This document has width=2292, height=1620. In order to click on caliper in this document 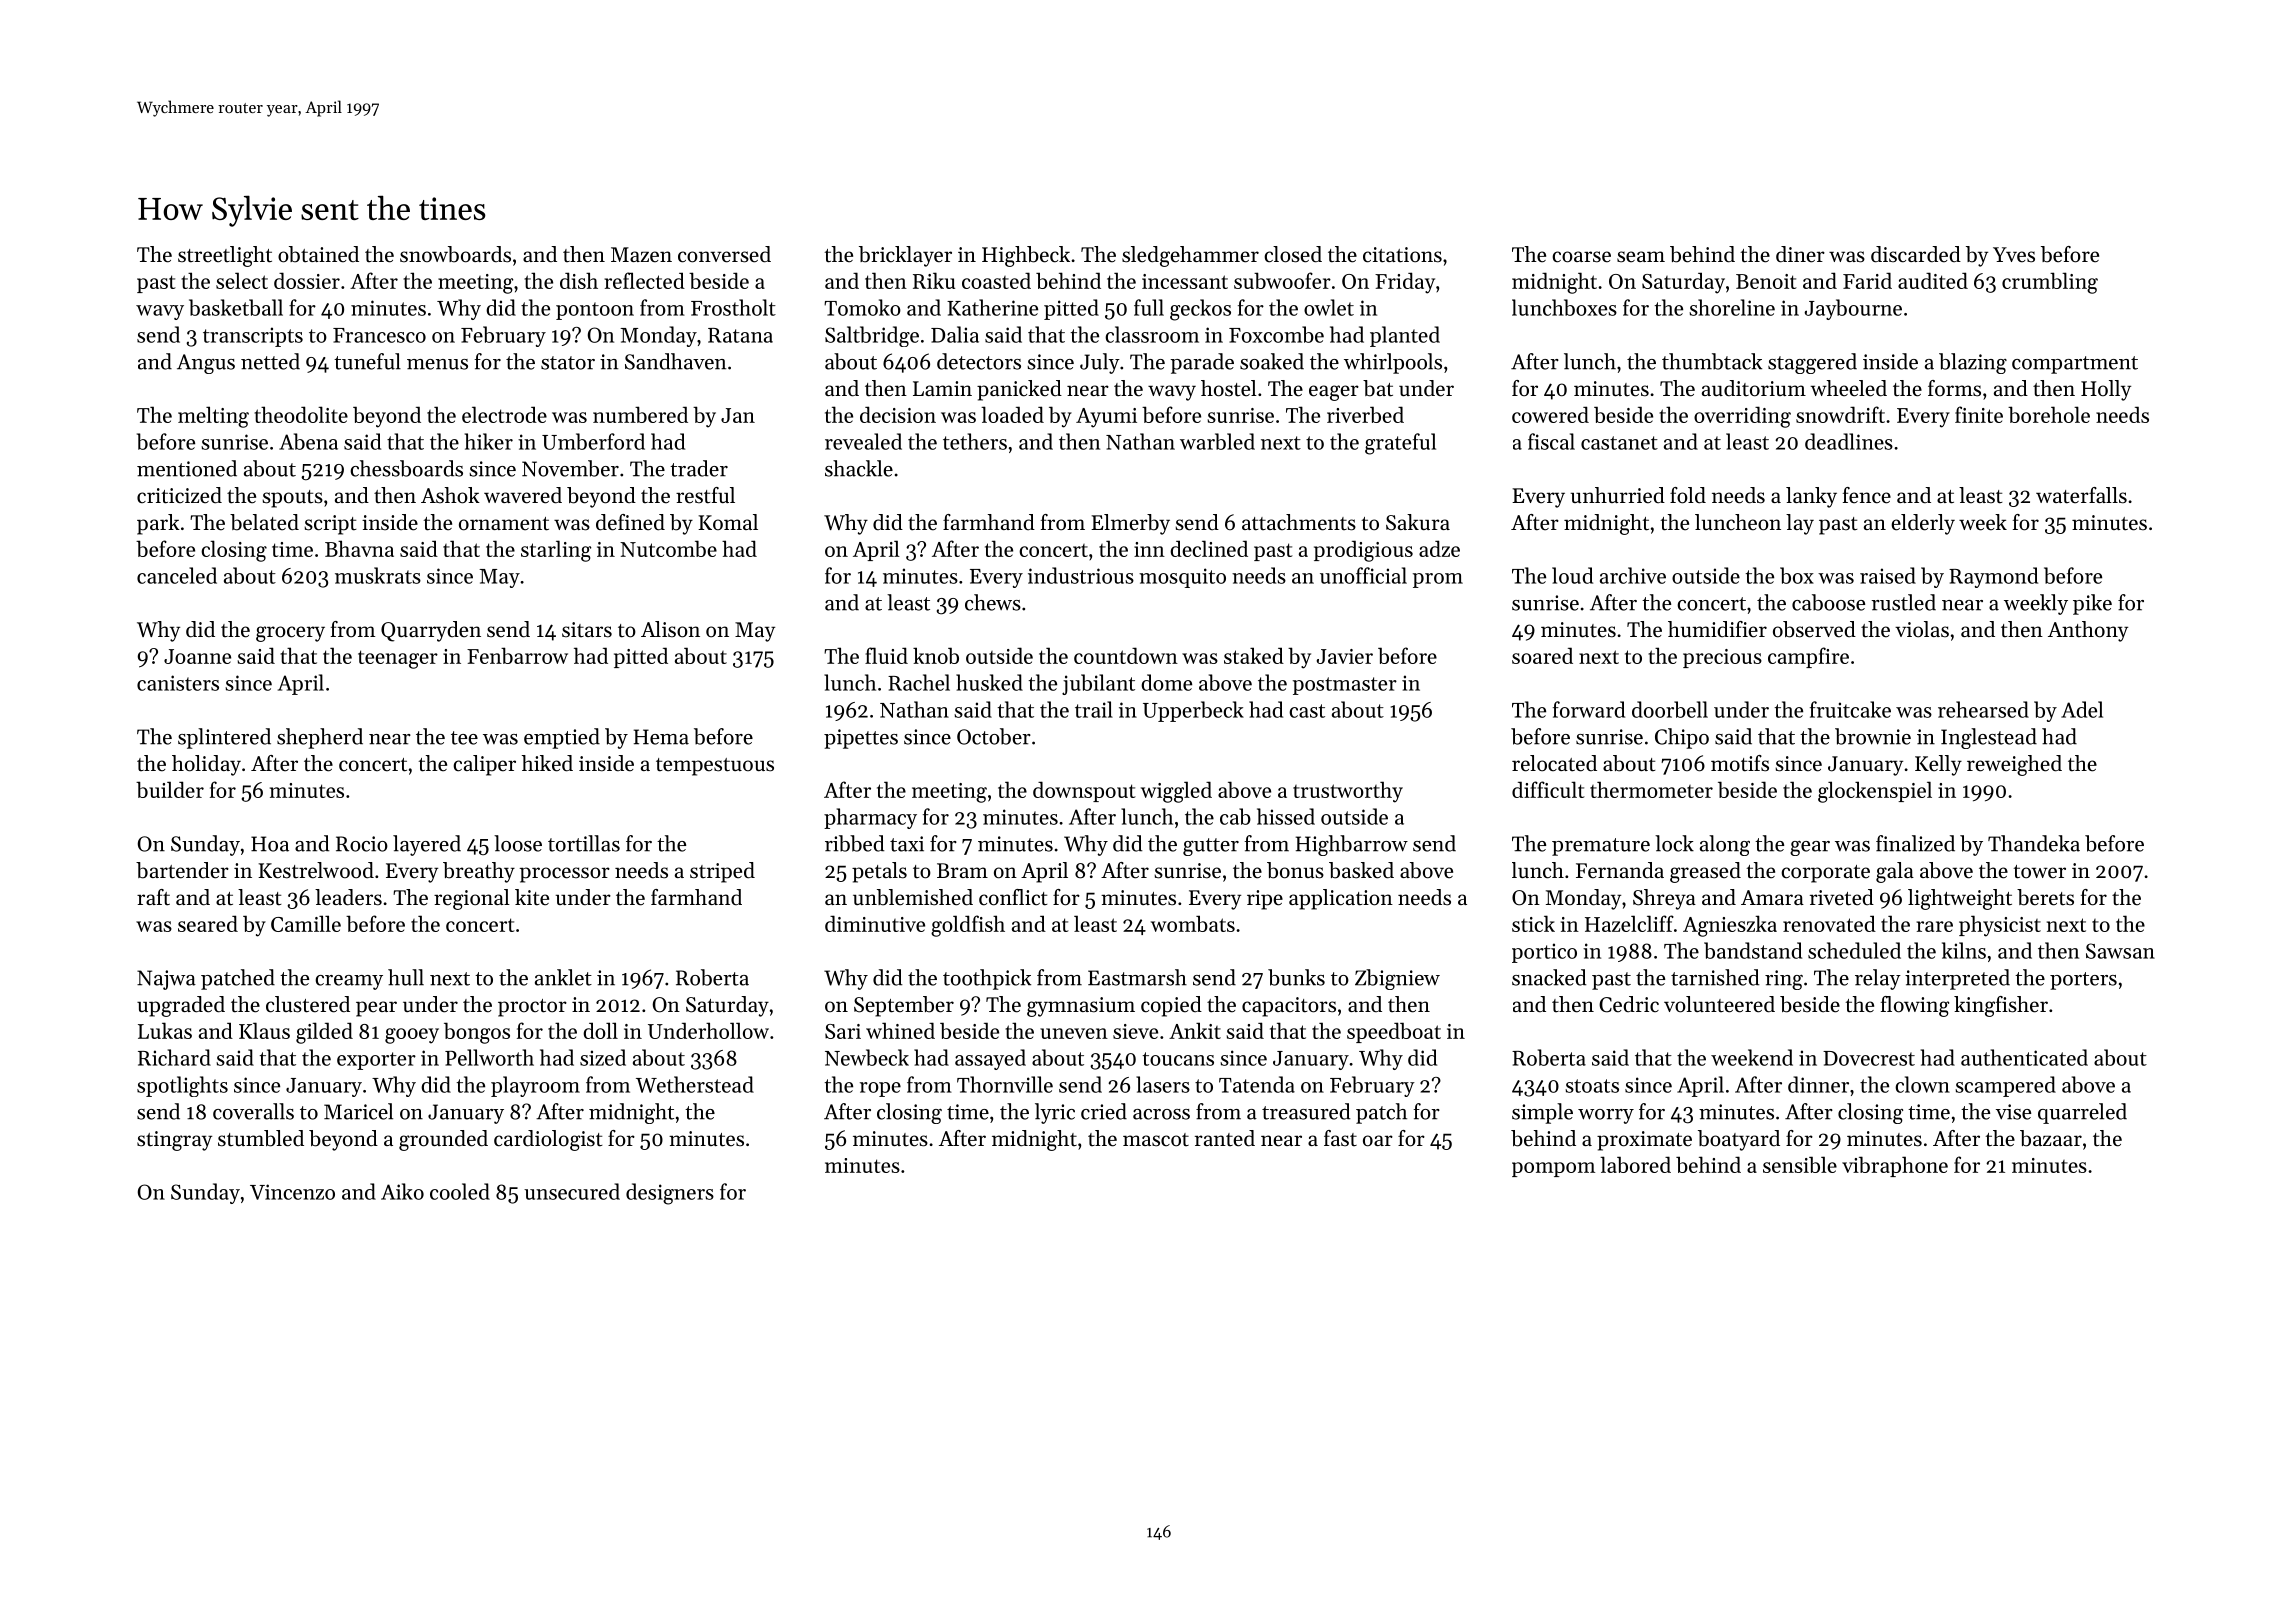, I will do `click(484, 765)`.
